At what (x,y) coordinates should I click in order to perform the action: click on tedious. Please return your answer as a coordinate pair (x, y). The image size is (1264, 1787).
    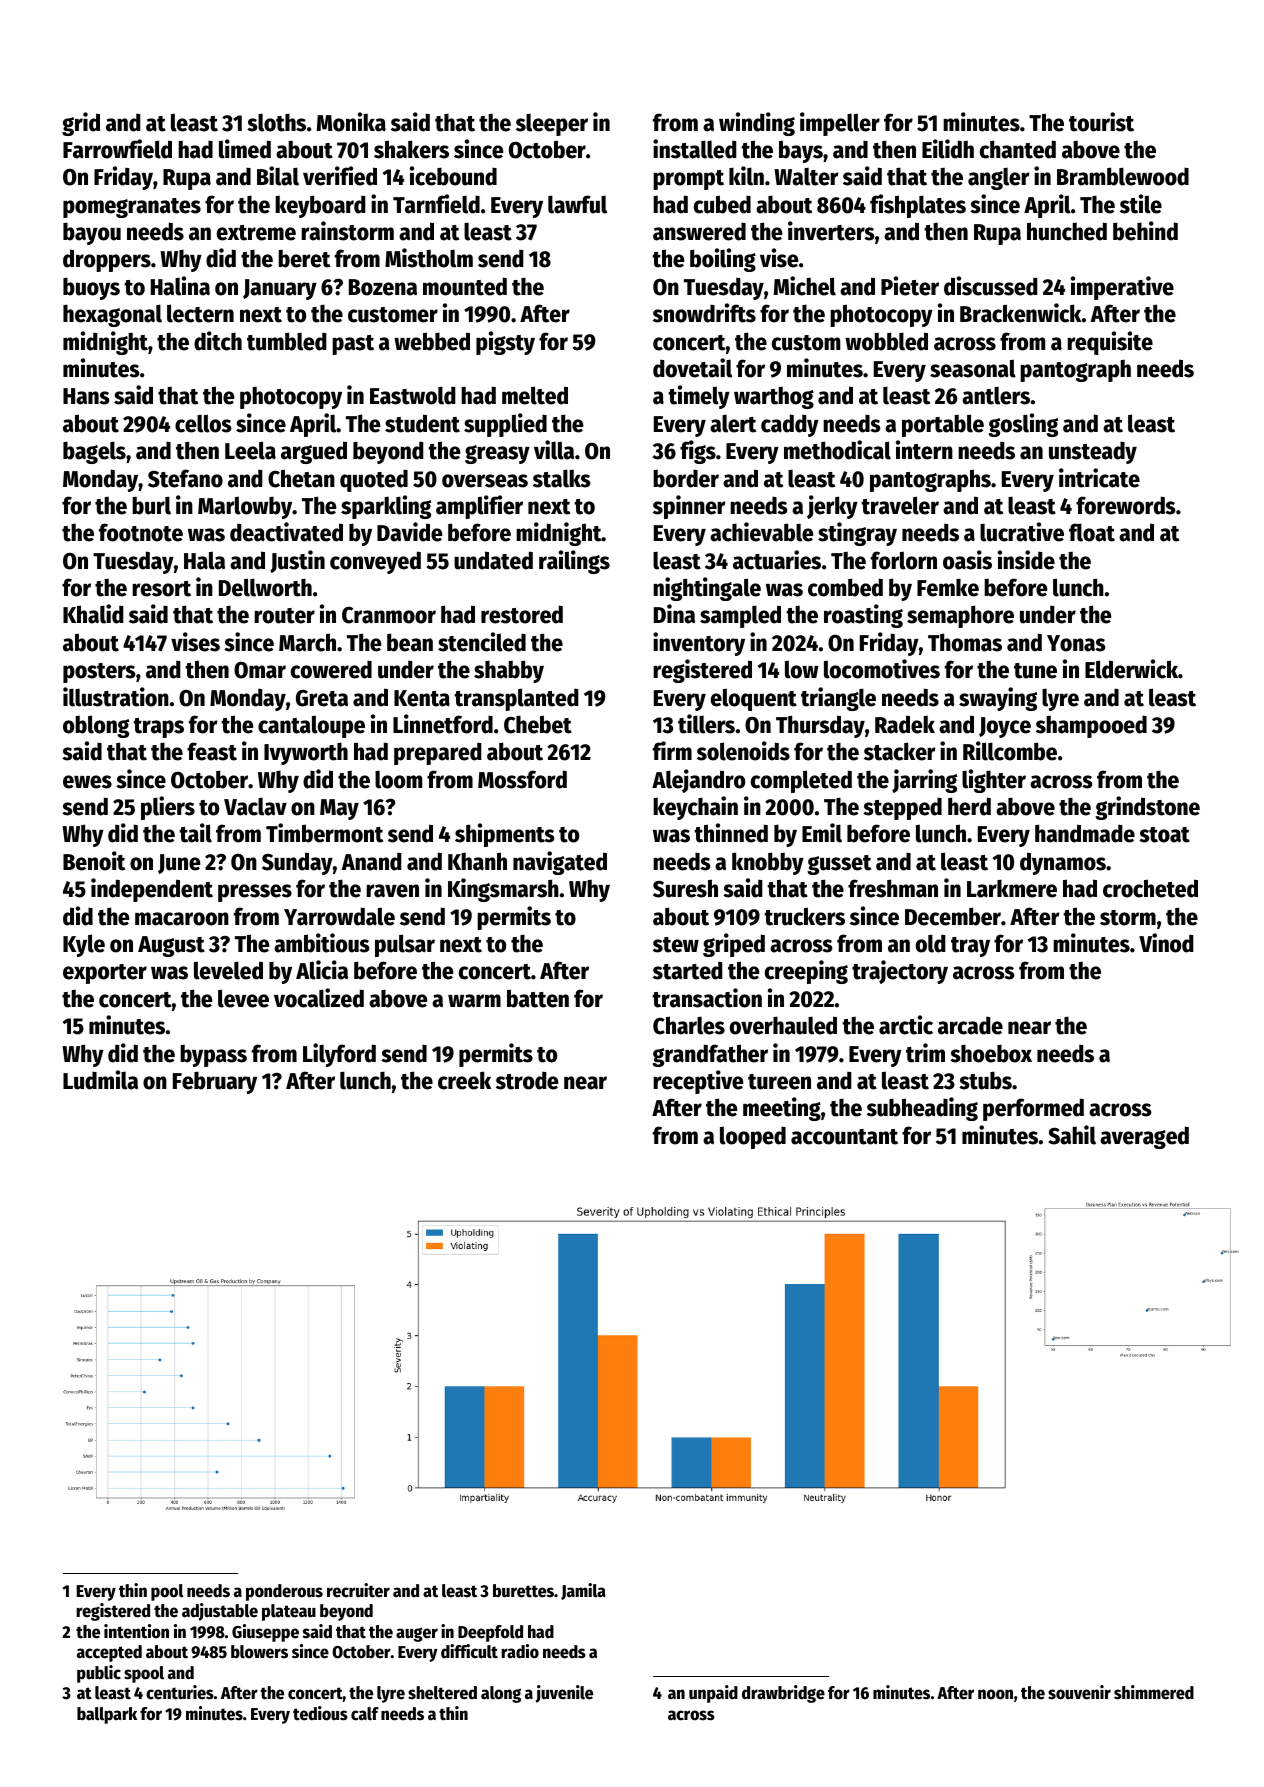
    Looking at the image, I should click on (320, 1713).
